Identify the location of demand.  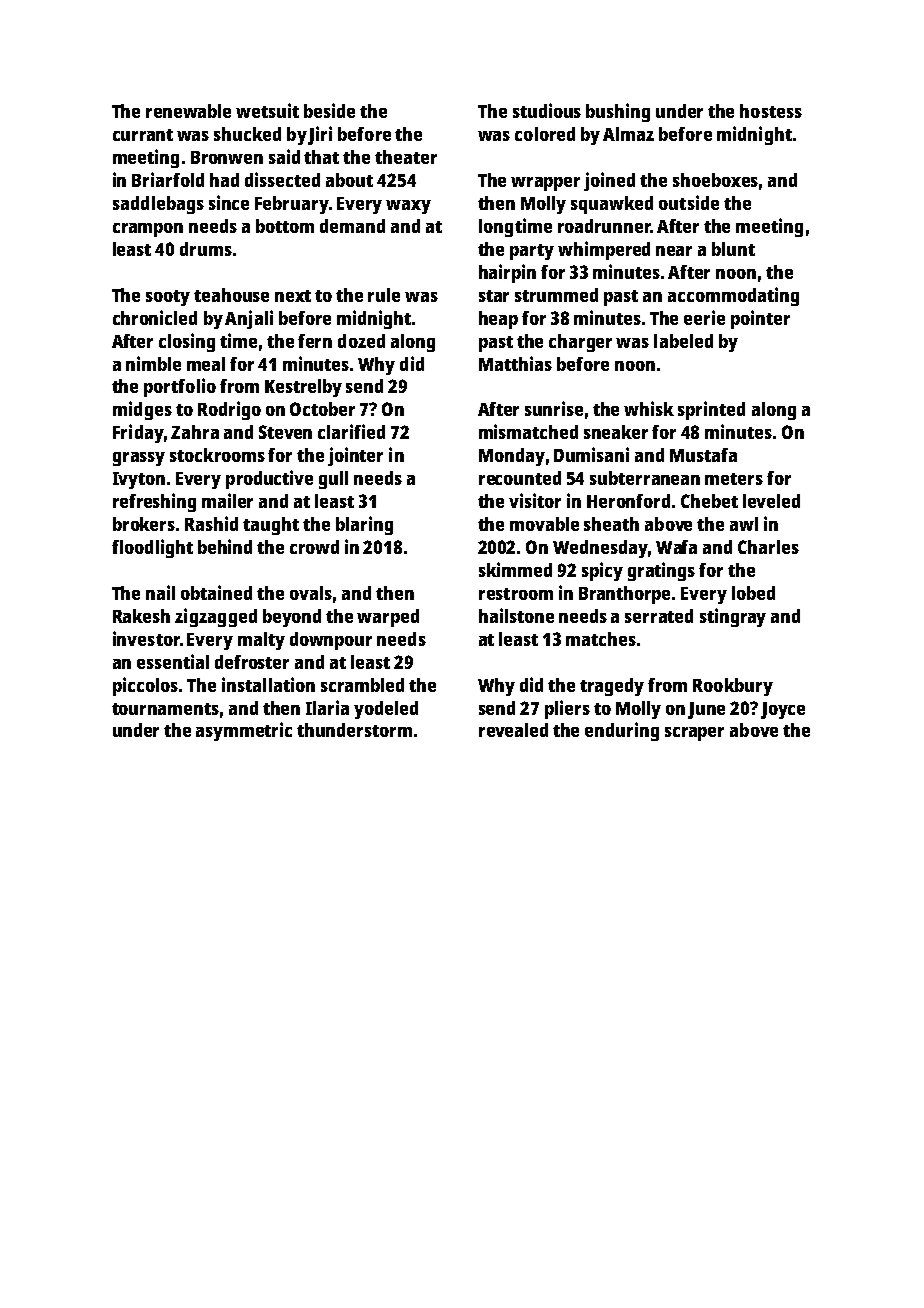
(352, 226).
